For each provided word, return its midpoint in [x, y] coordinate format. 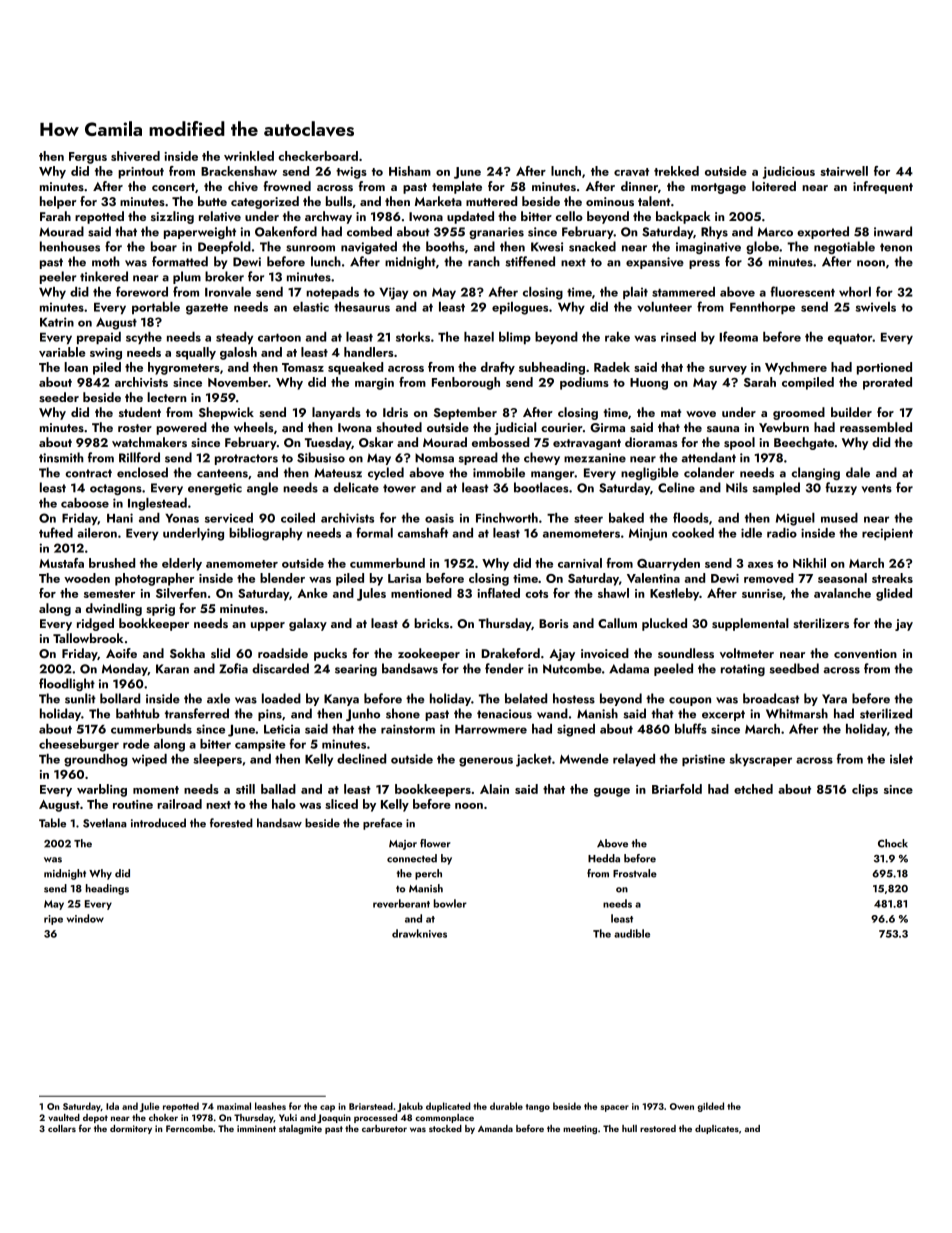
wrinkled [249, 156]
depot [95, 1118]
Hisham [410, 171]
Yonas [182, 518]
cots [536, 594]
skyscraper [760, 760]
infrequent [883, 187]
